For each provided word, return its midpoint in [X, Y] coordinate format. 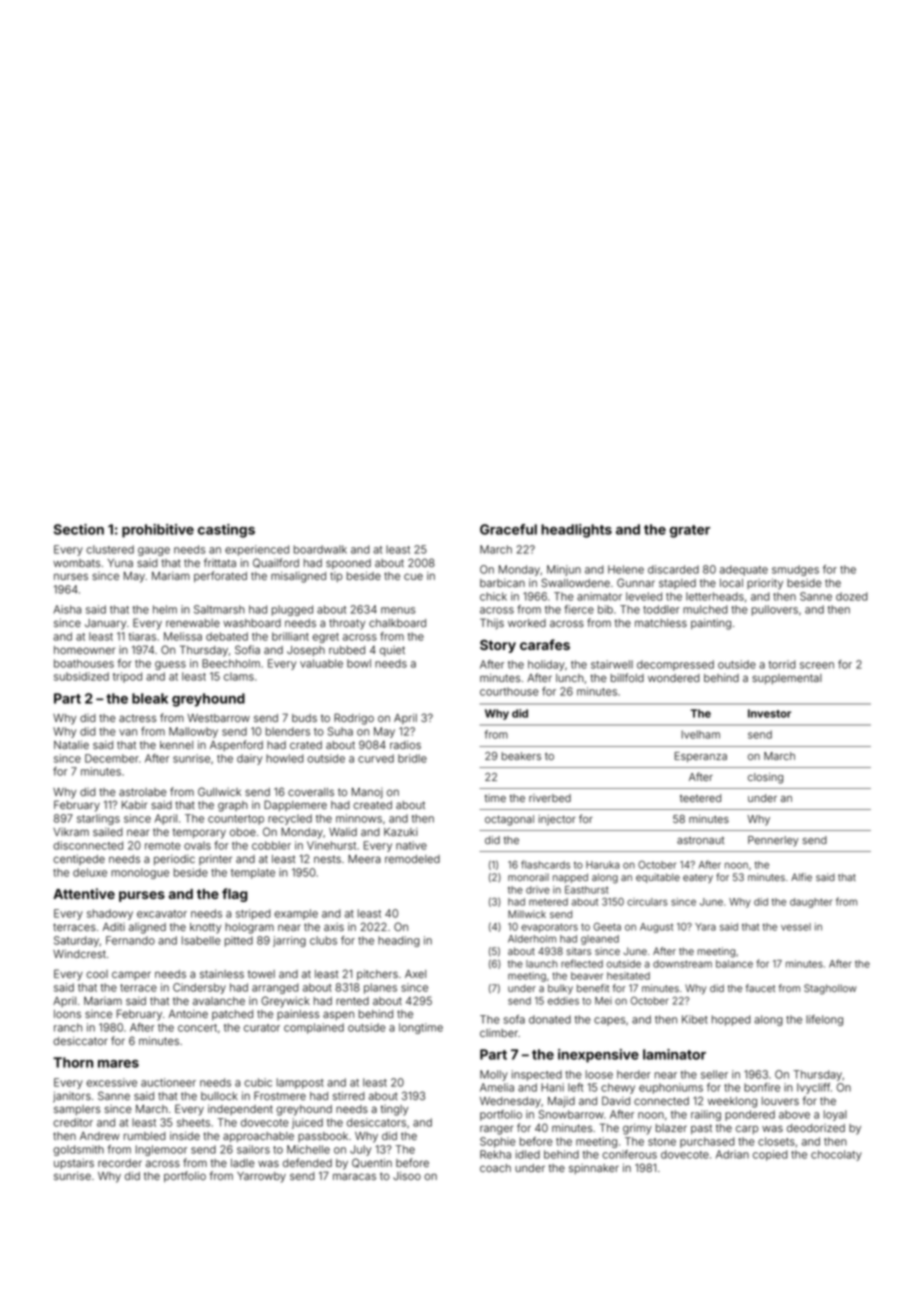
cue [413, 576]
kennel [176, 745]
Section [79, 529]
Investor [769, 713]
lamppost [300, 1083]
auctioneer [168, 1082]
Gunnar [636, 582]
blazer [671, 1128]
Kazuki [401, 831]
